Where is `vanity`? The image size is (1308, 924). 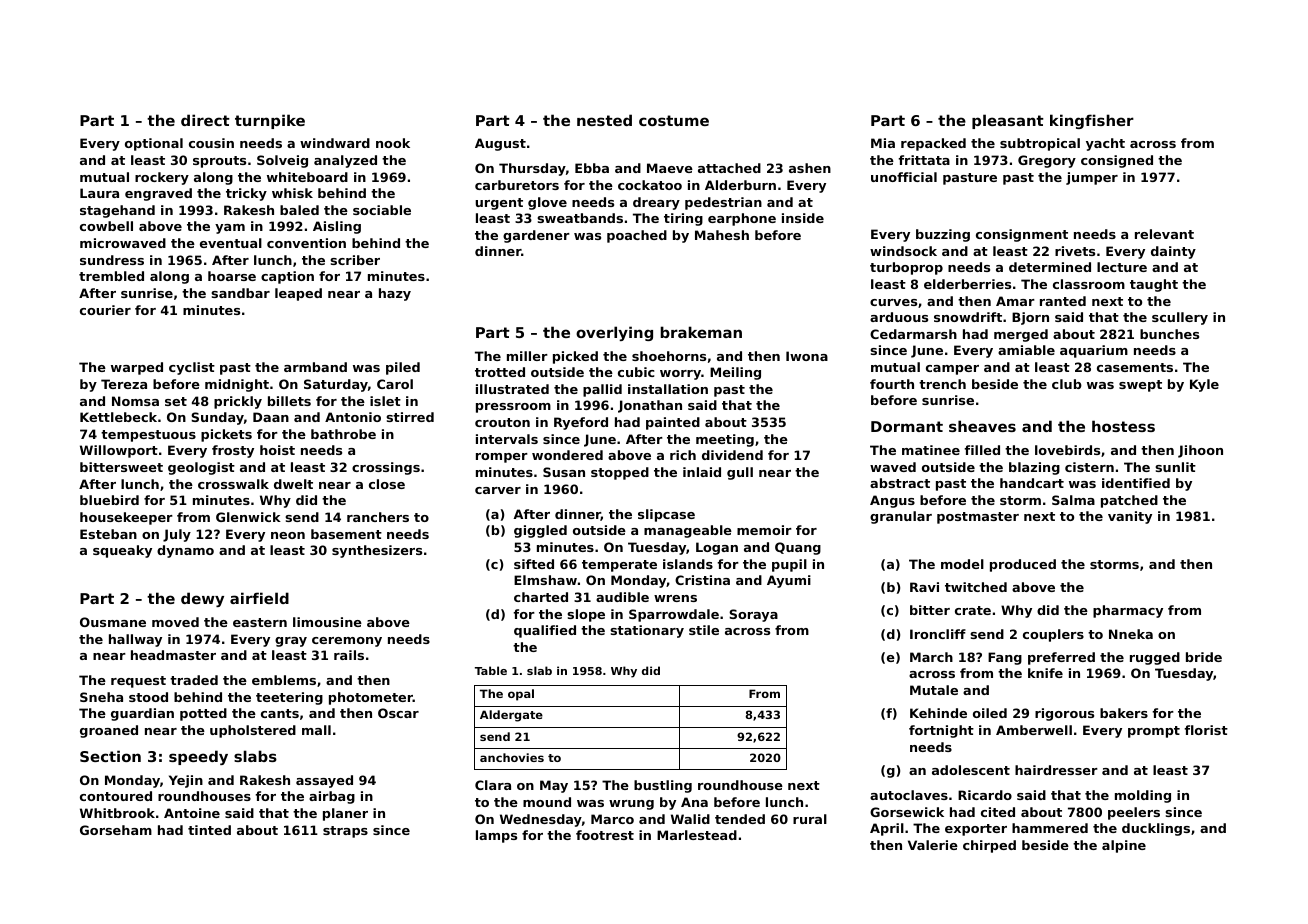
vanity is located at coordinates (1130, 517).
